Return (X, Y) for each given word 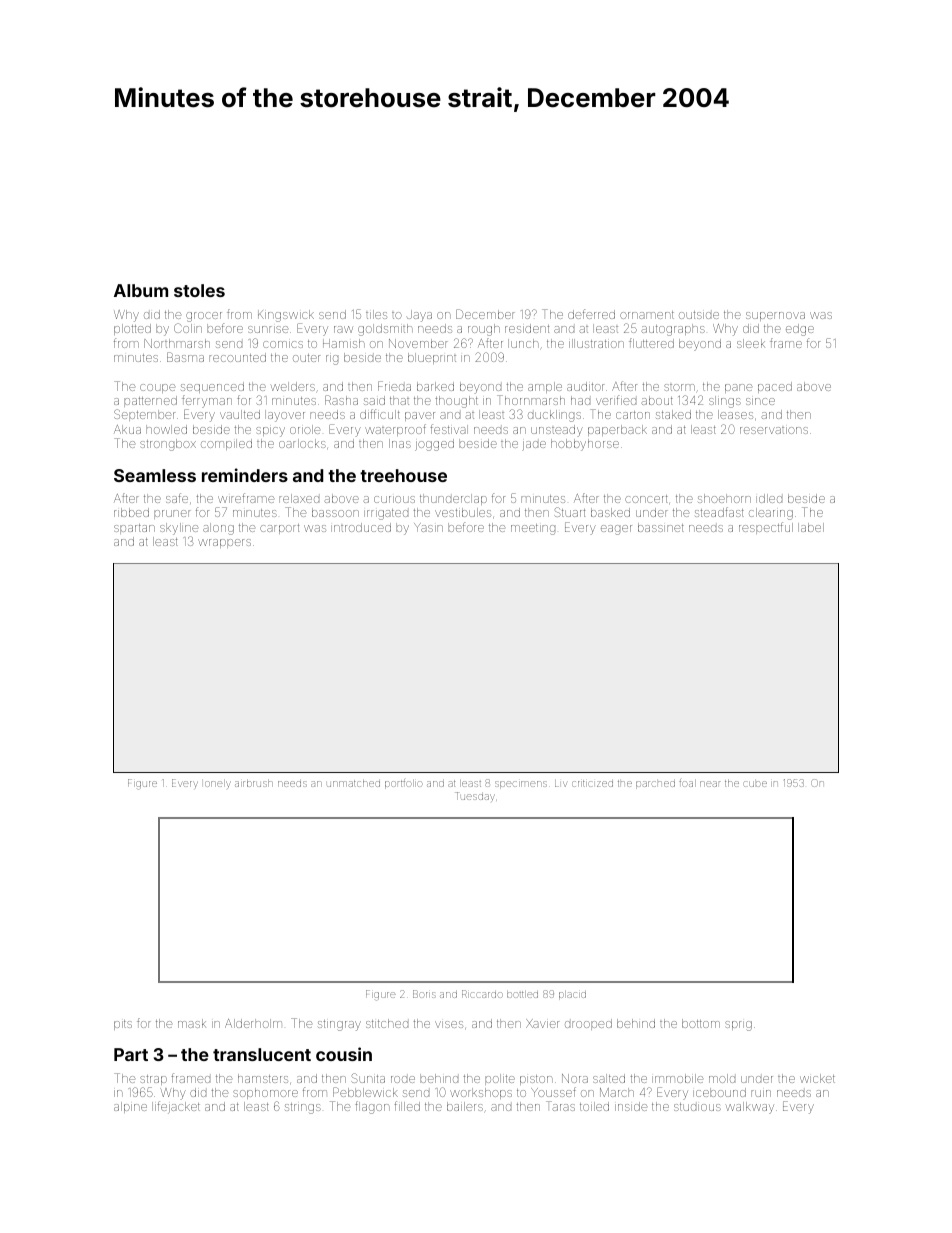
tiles (376, 314)
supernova (775, 316)
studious (697, 1107)
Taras (560, 1106)
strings (303, 1108)
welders (293, 386)
